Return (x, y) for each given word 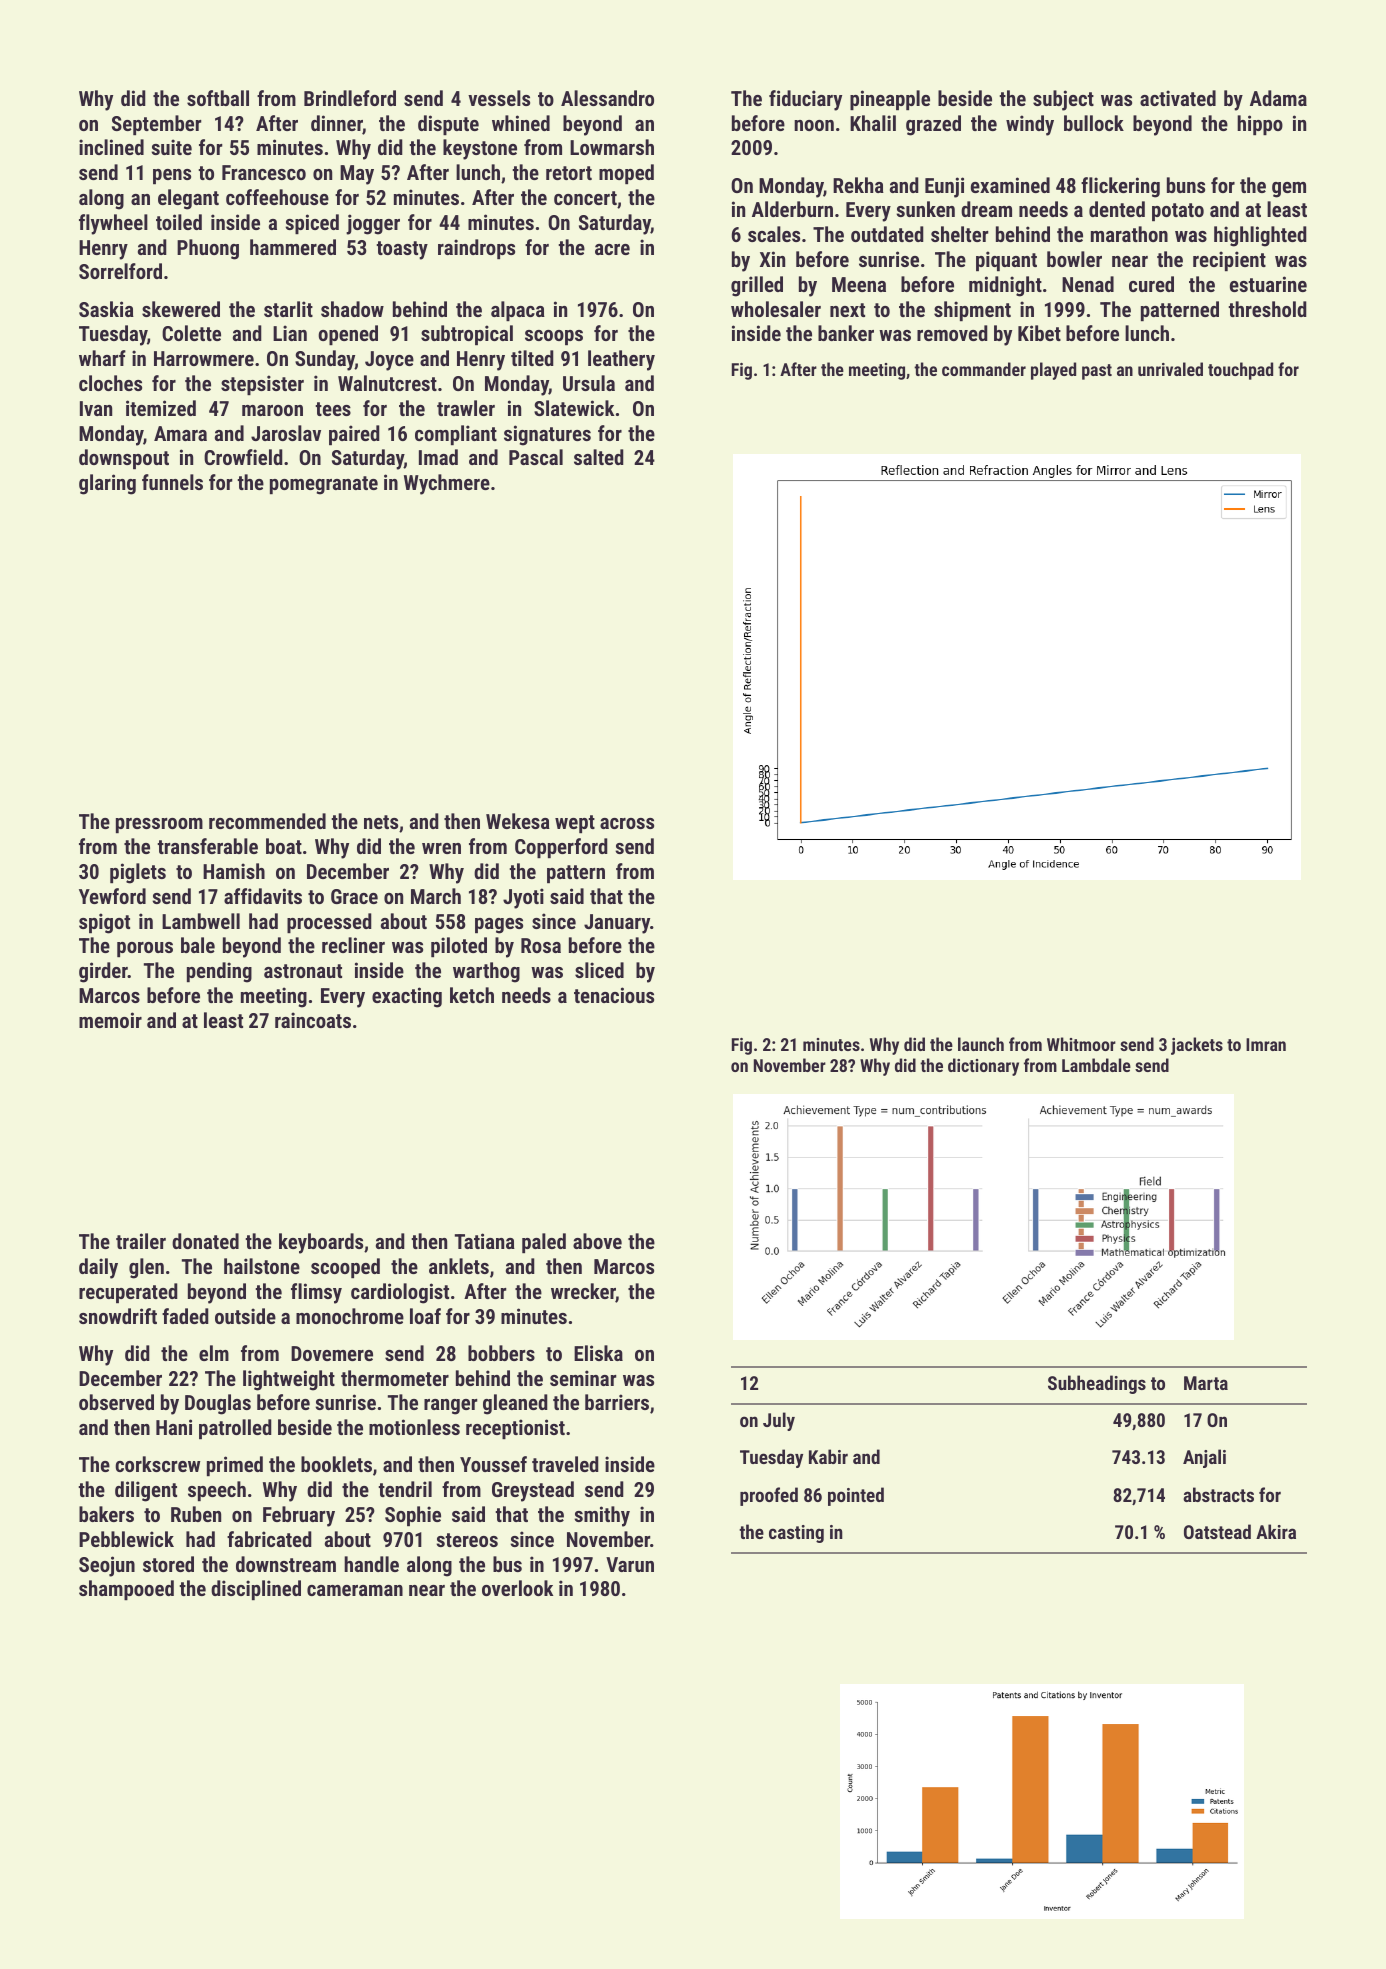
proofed (769, 1496)
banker (846, 333)
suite (171, 147)
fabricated (269, 1539)
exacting (407, 997)
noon (814, 125)
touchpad (1240, 371)
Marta (1206, 1383)
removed (952, 333)
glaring (107, 484)
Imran (1266, 1044)
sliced (599, 970)
